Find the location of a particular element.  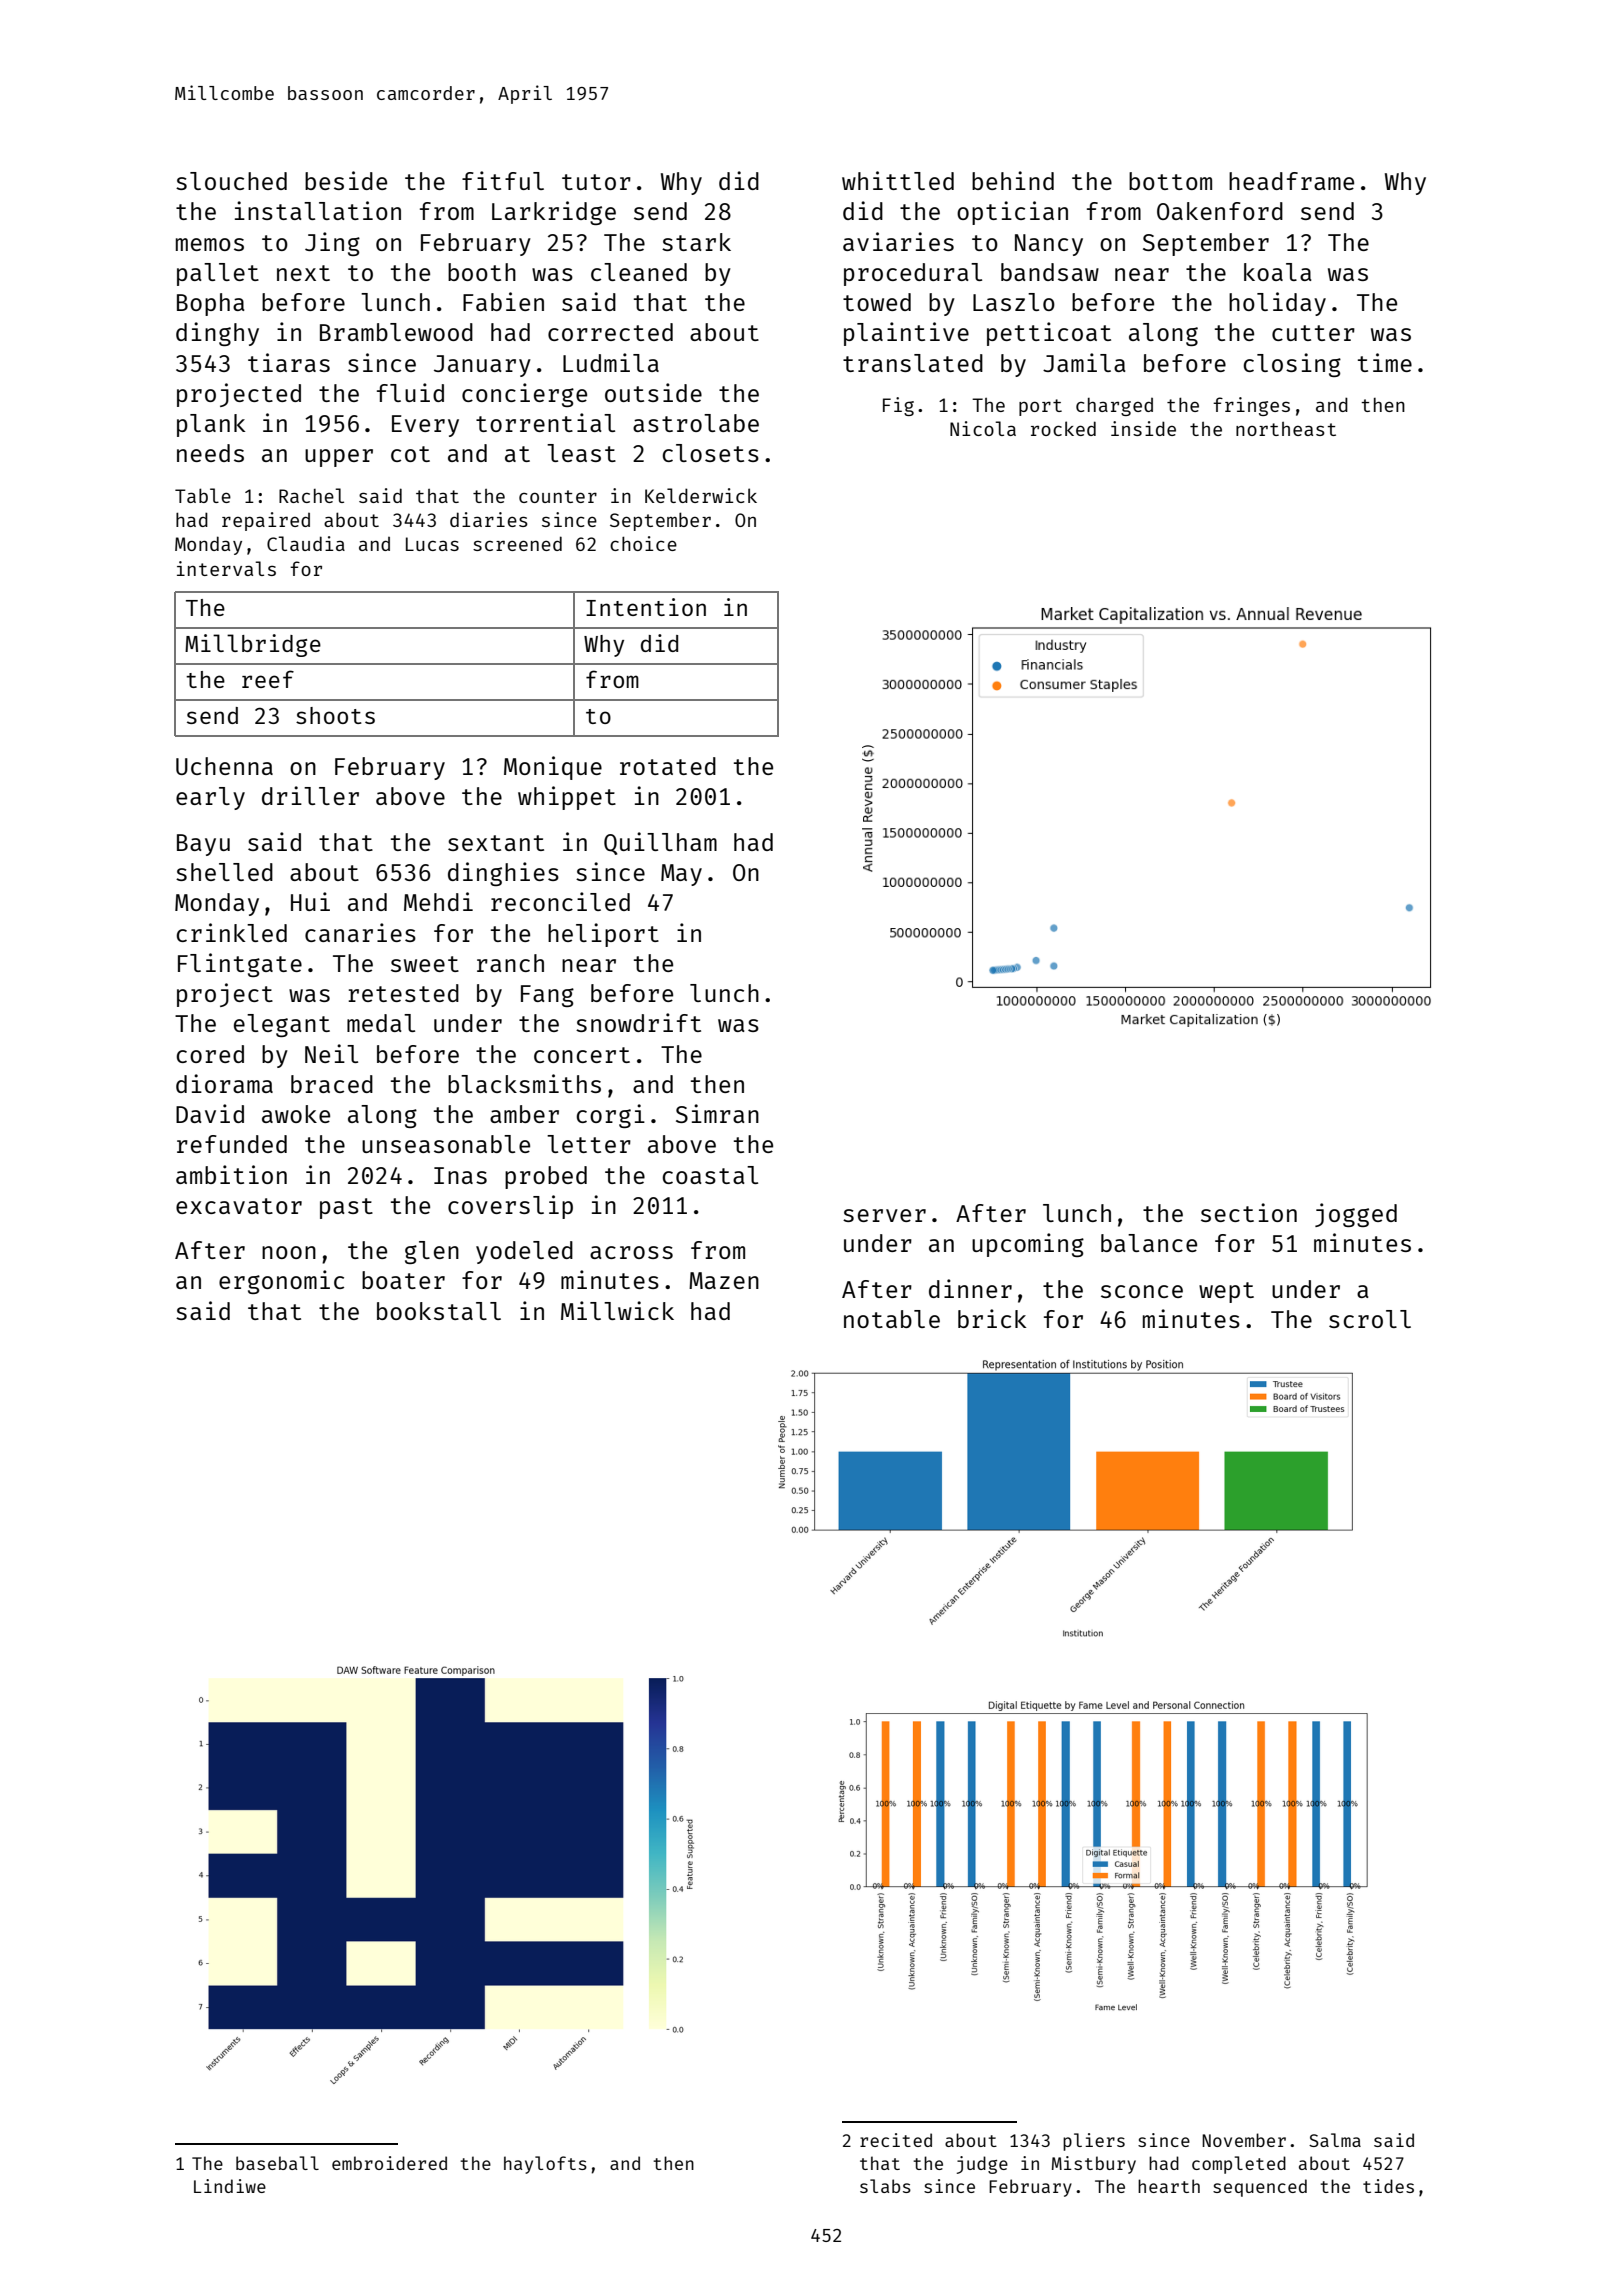

Lucas is located at coordinates (432, 544).
